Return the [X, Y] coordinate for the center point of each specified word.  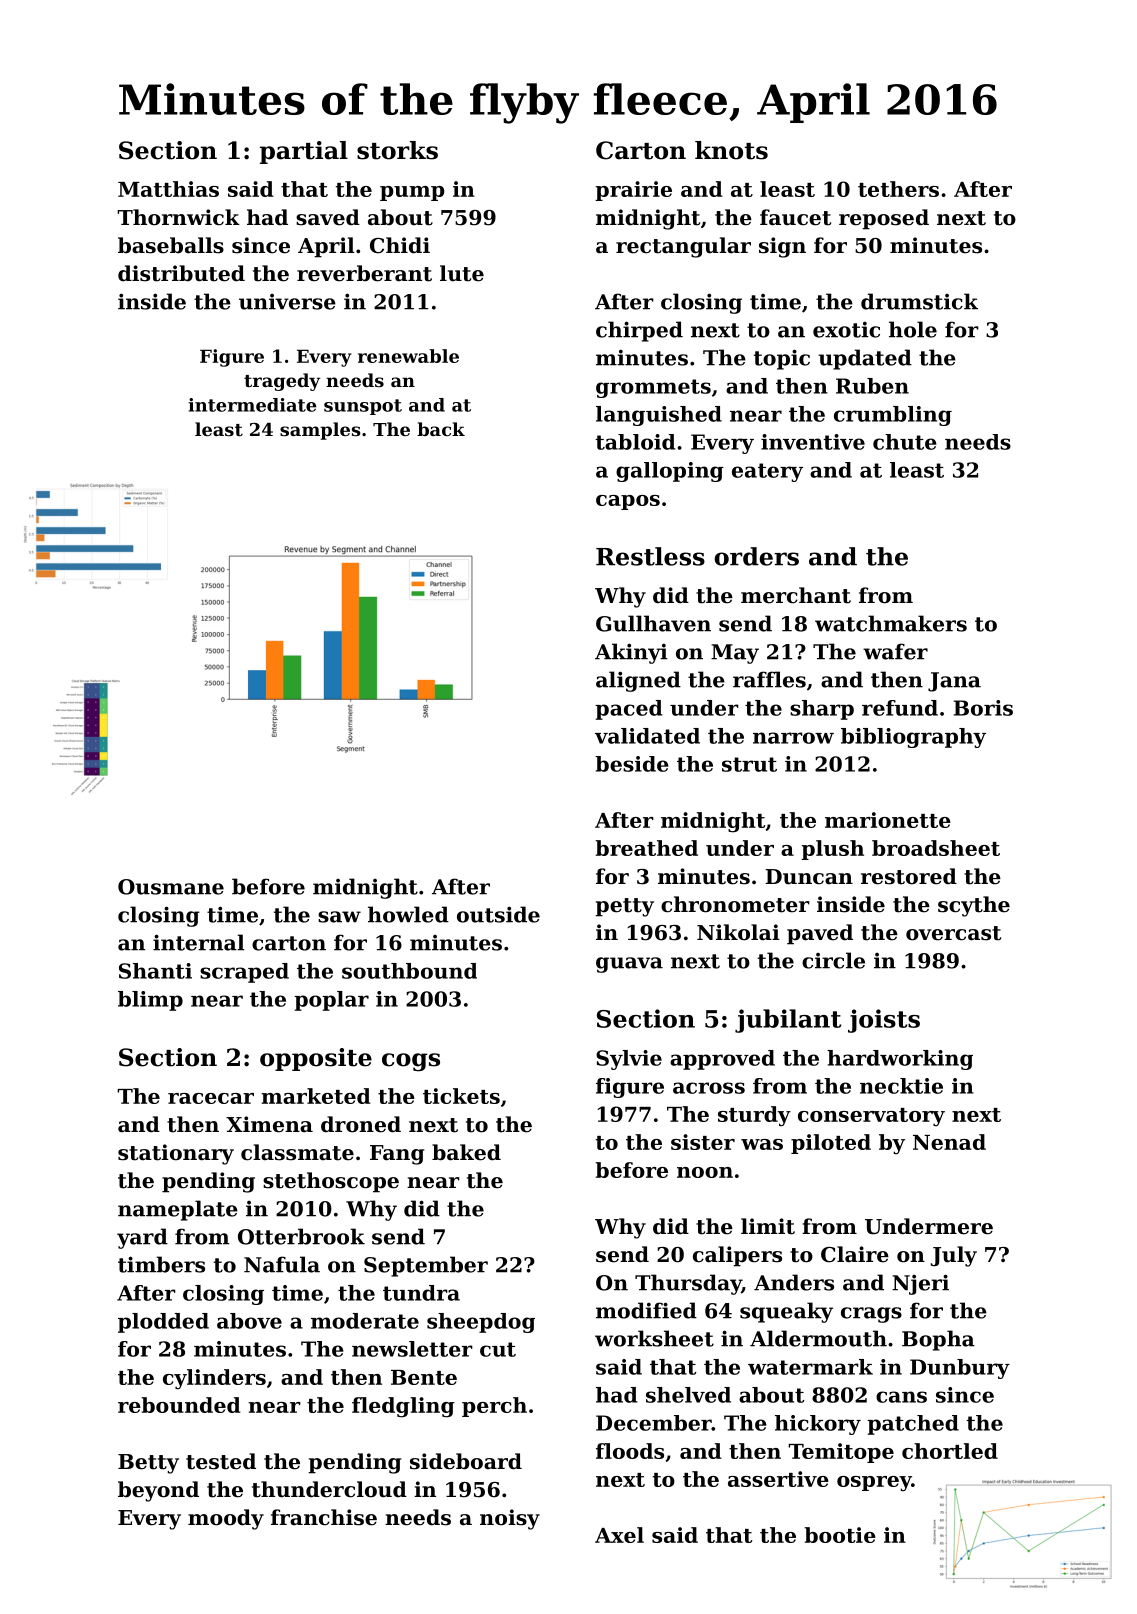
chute [905, 442]
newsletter [412, 1349]
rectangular [683, 247]
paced [629, 710]
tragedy [282, 382]
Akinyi [631, 653]
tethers [898, 189]
